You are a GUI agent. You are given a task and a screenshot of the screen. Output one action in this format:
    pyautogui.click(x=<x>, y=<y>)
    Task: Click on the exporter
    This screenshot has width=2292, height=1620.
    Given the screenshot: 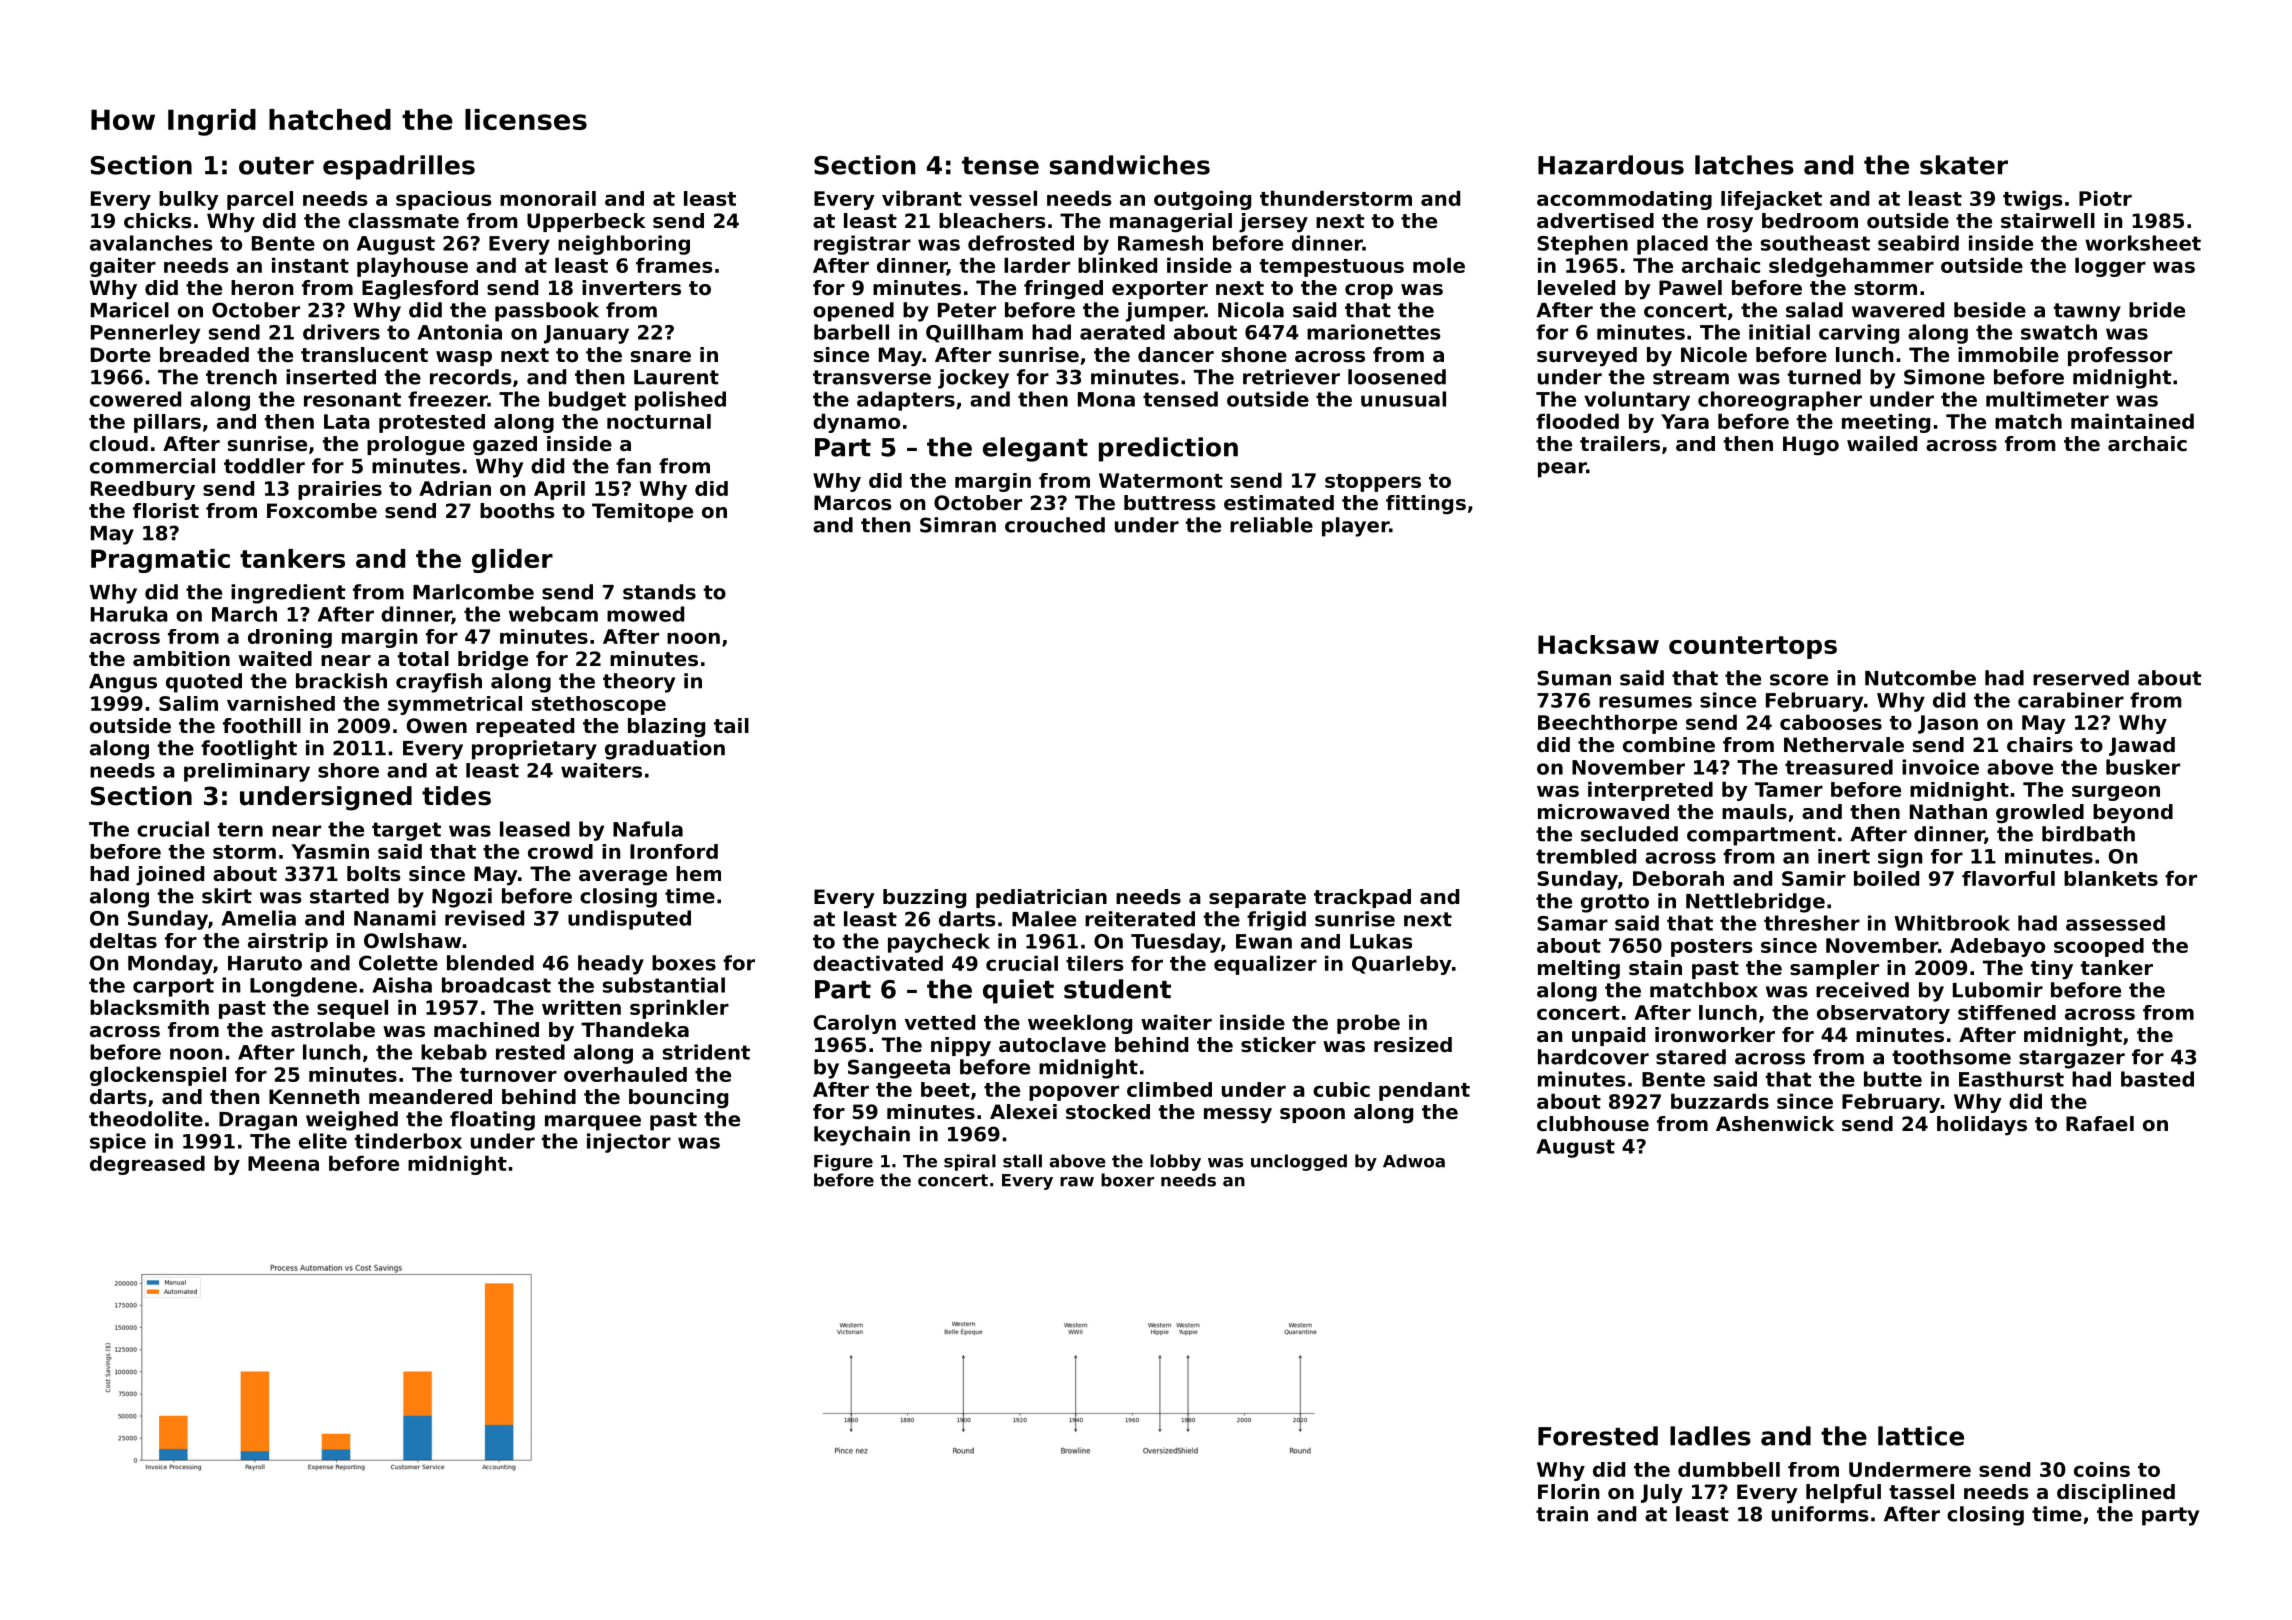 What is the action you would take?
    pyautogui.click(x=1160, y=290)
